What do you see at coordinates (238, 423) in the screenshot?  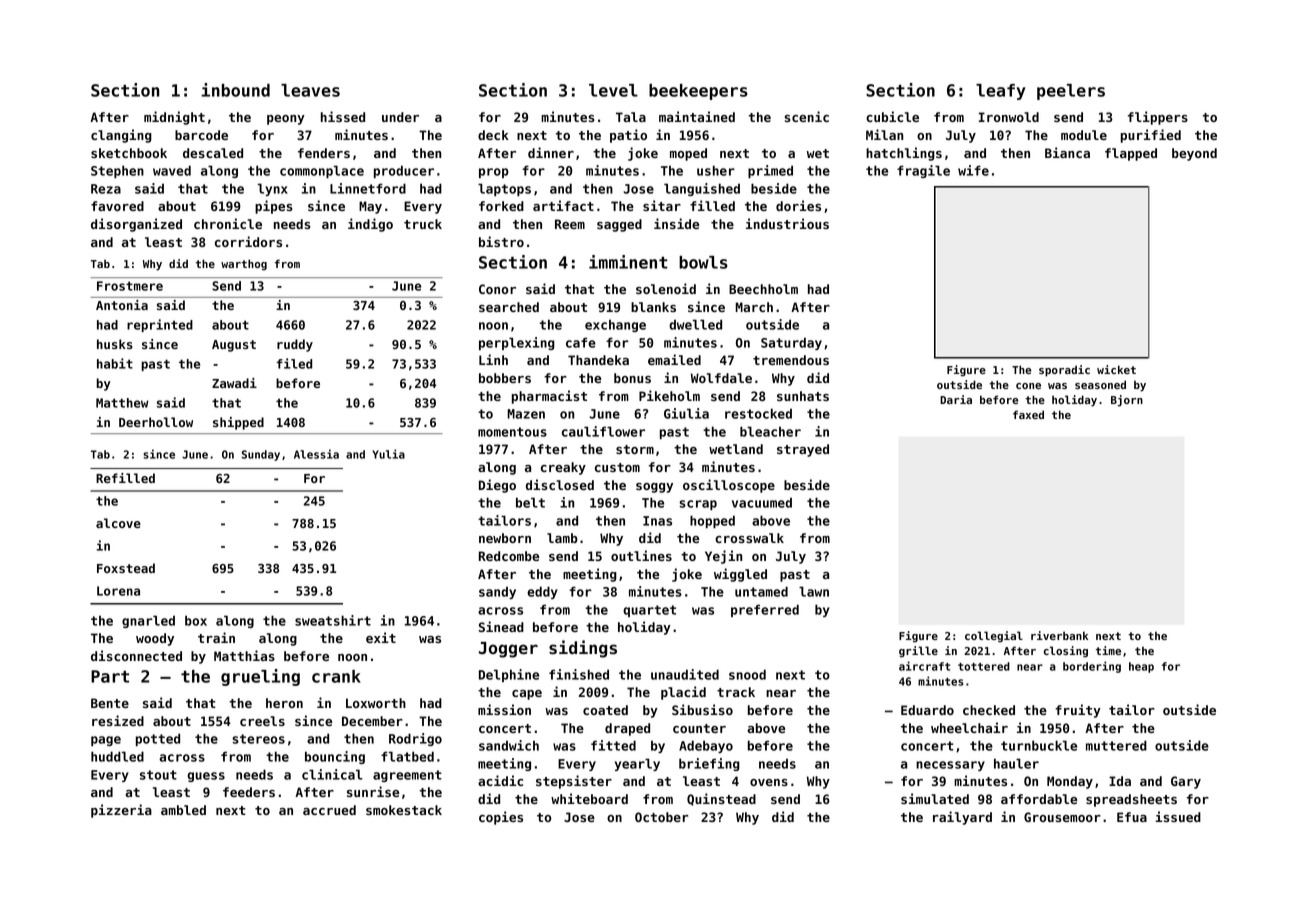 I see `shipped` at bounding box center [238, 423].
